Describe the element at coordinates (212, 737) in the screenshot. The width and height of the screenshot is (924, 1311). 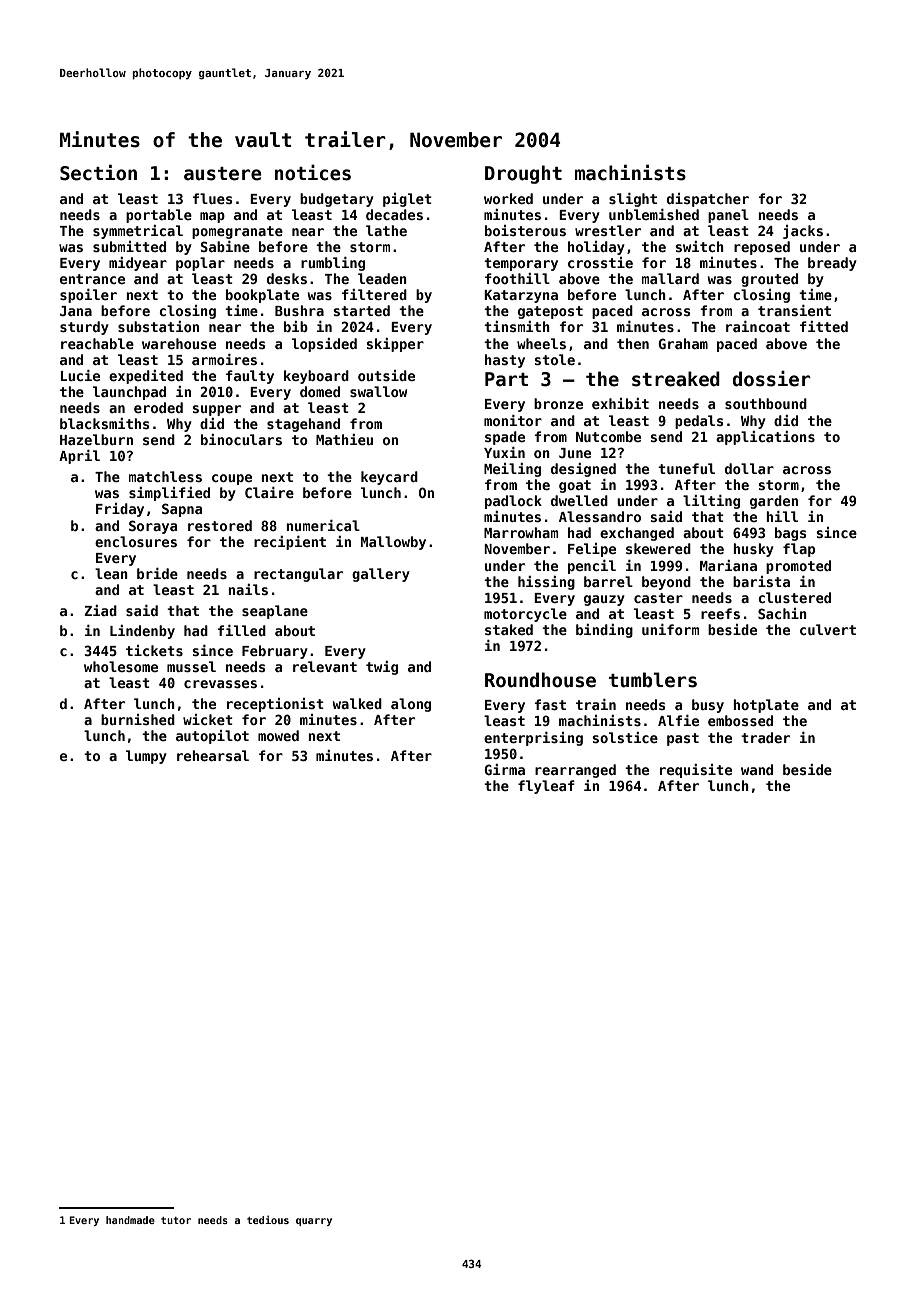
I see `autopilot` at that location.
